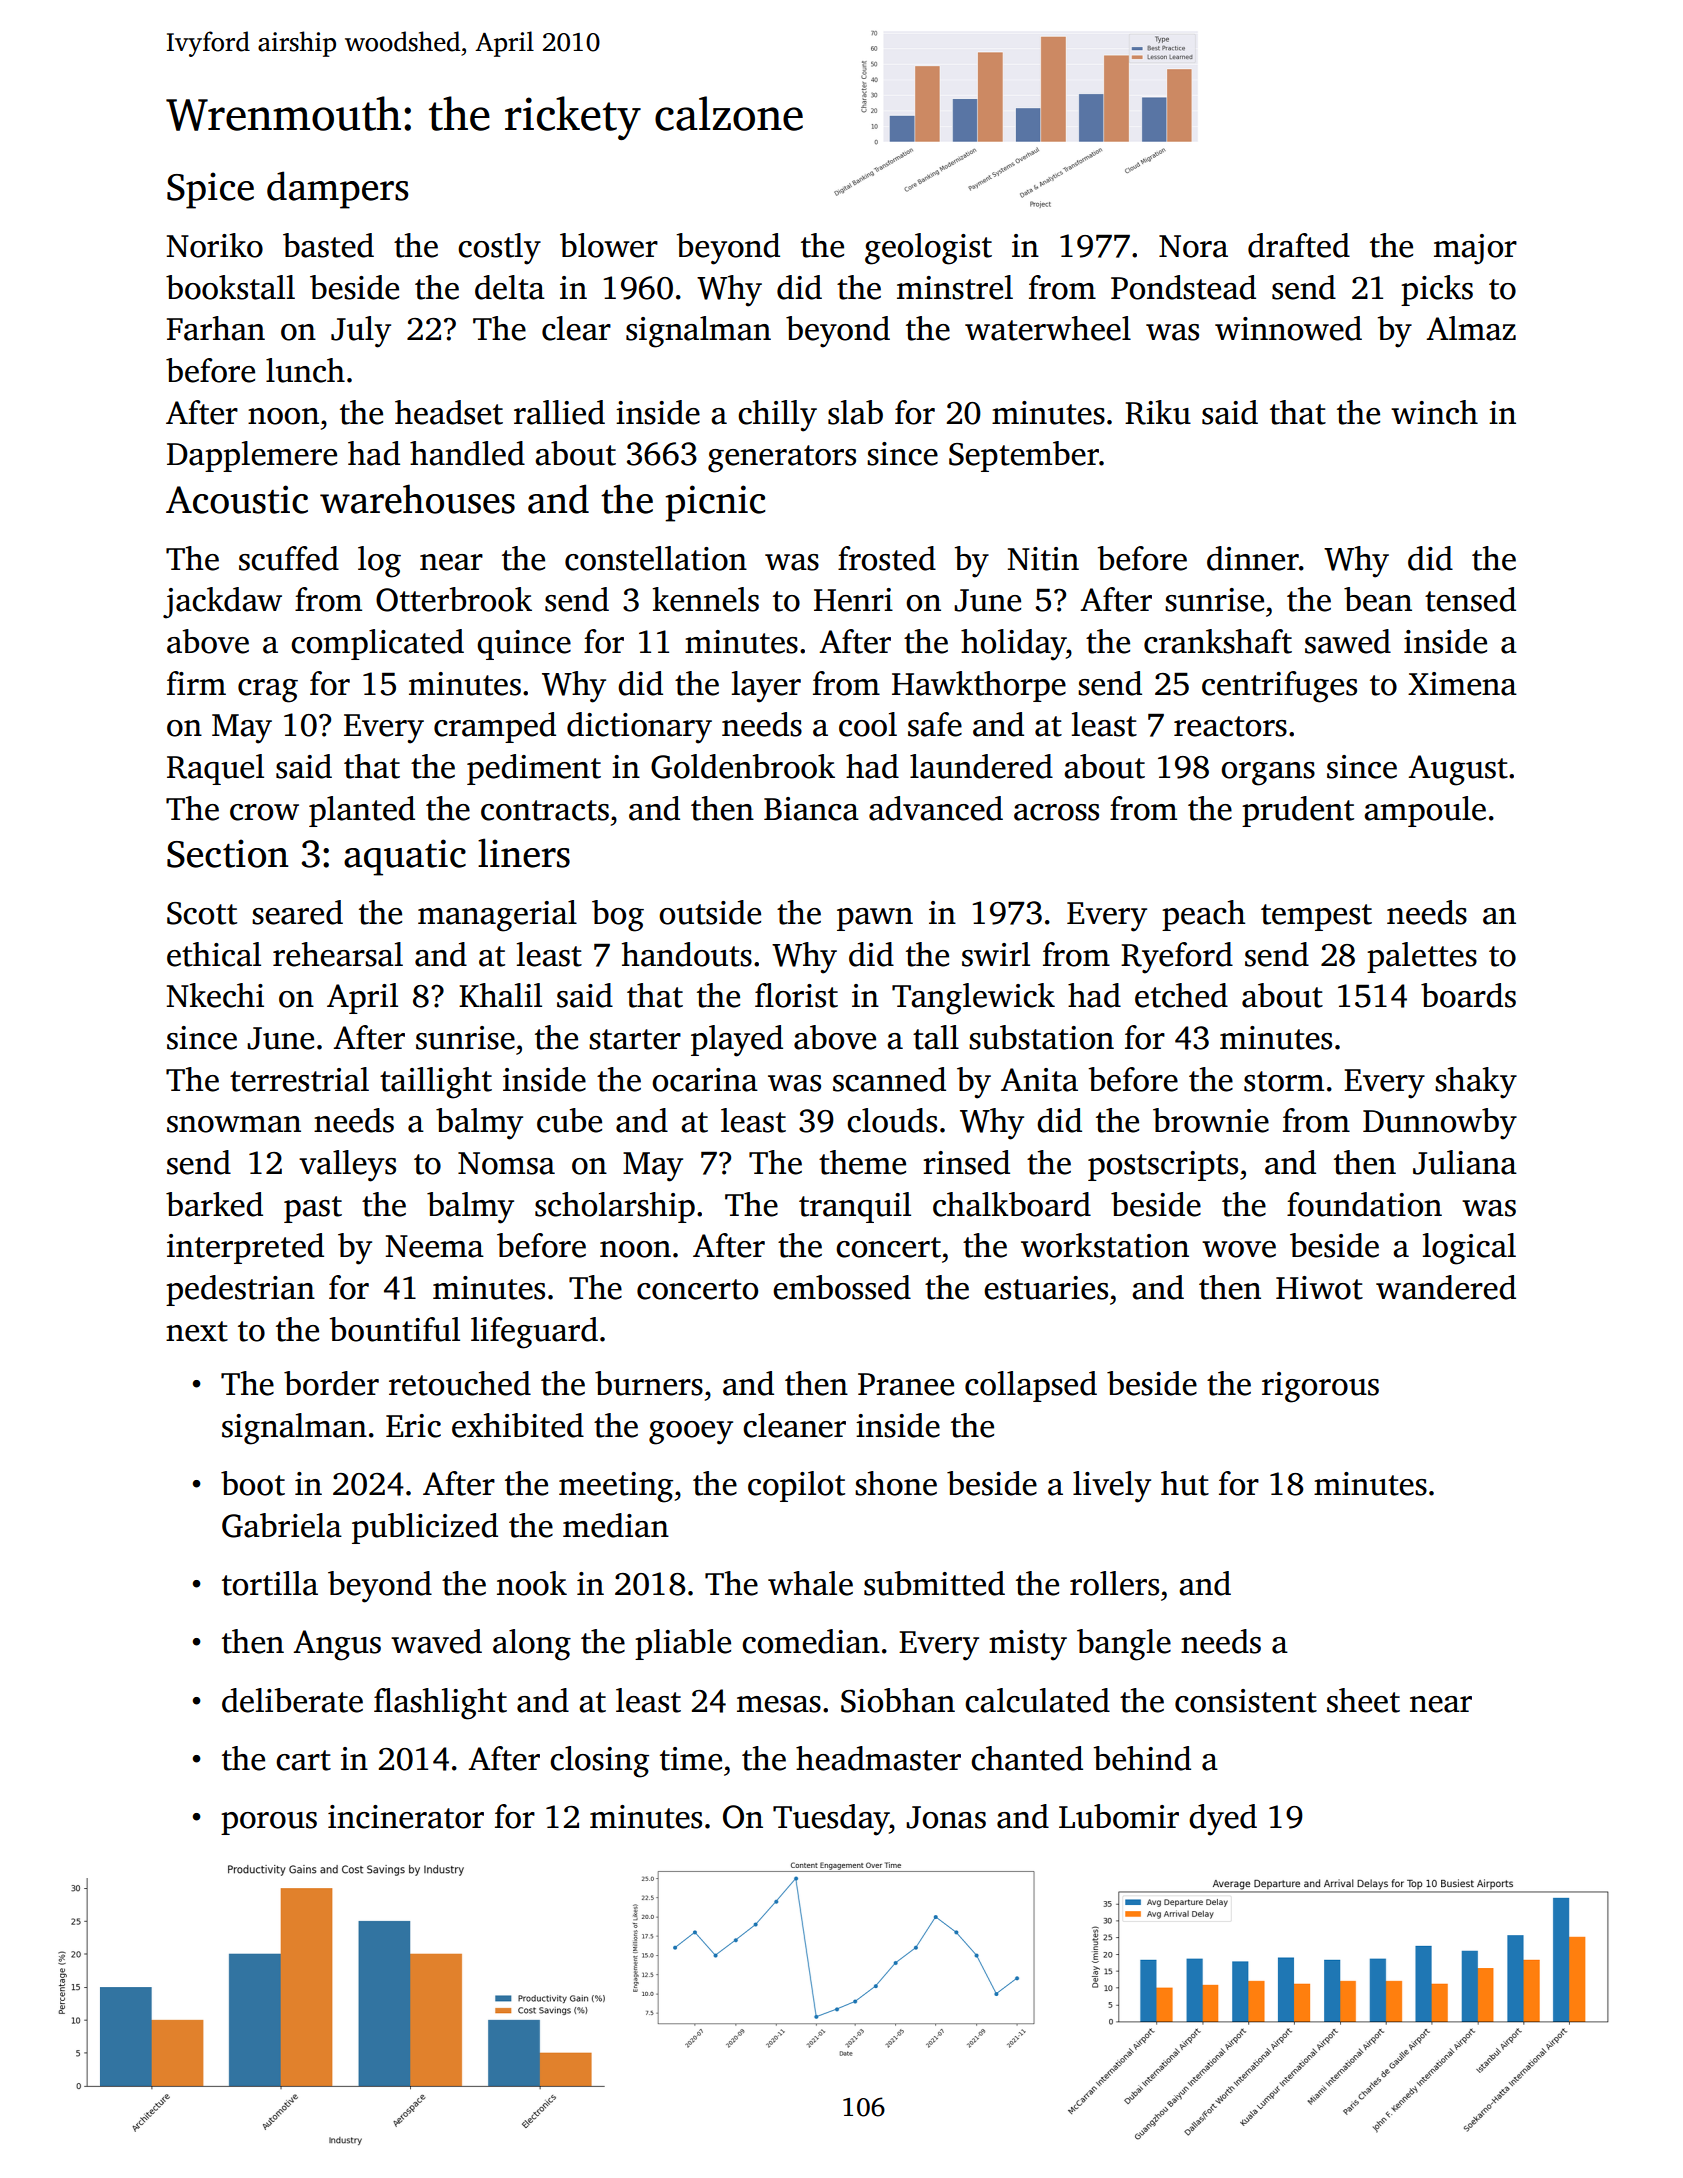 The width and height of the screenshot is (1683, 2178). I want to click on dampers, so click(338, 190).
